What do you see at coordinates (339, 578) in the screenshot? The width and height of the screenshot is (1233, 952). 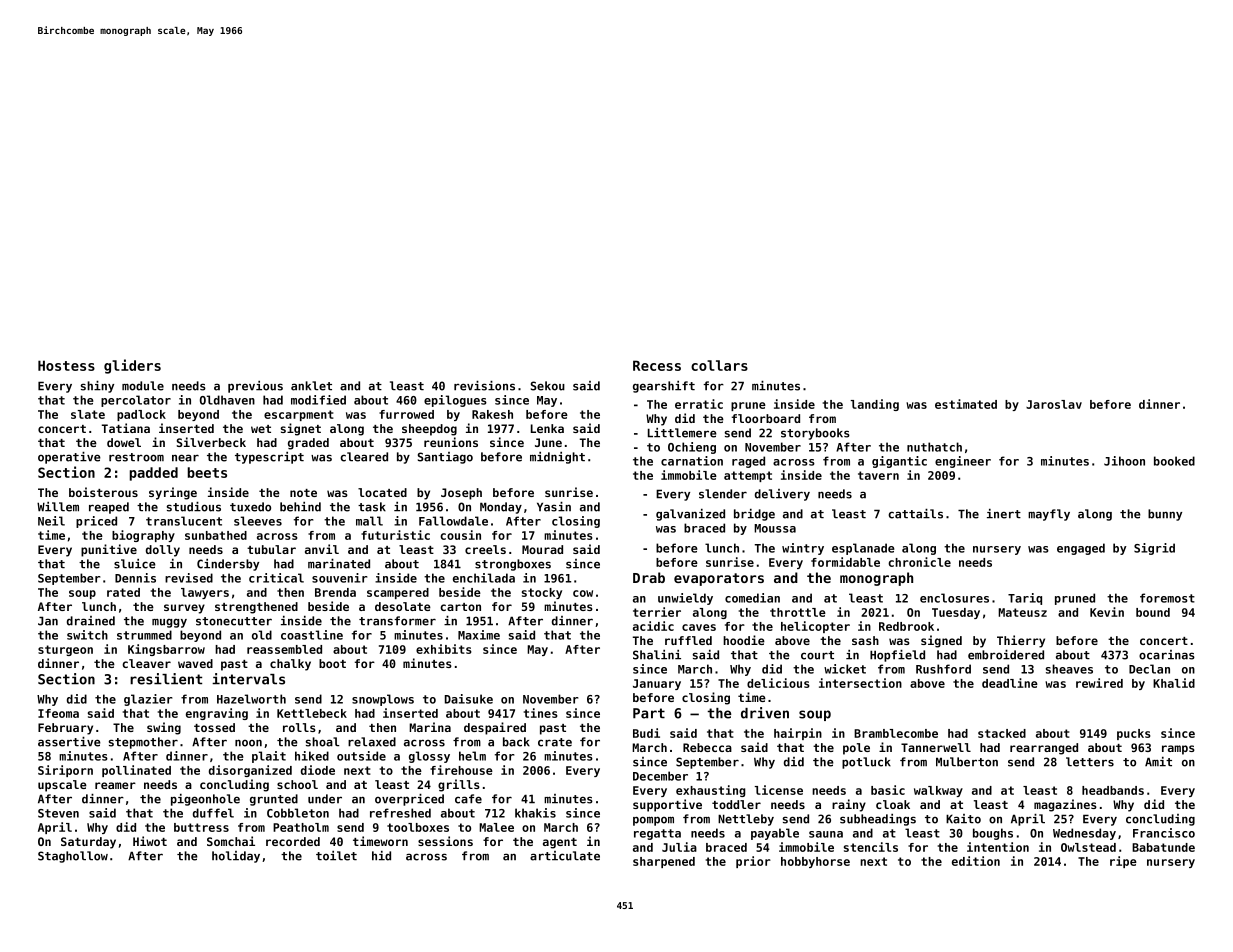 I see `souvenir` at bounding box center [339, 578].
